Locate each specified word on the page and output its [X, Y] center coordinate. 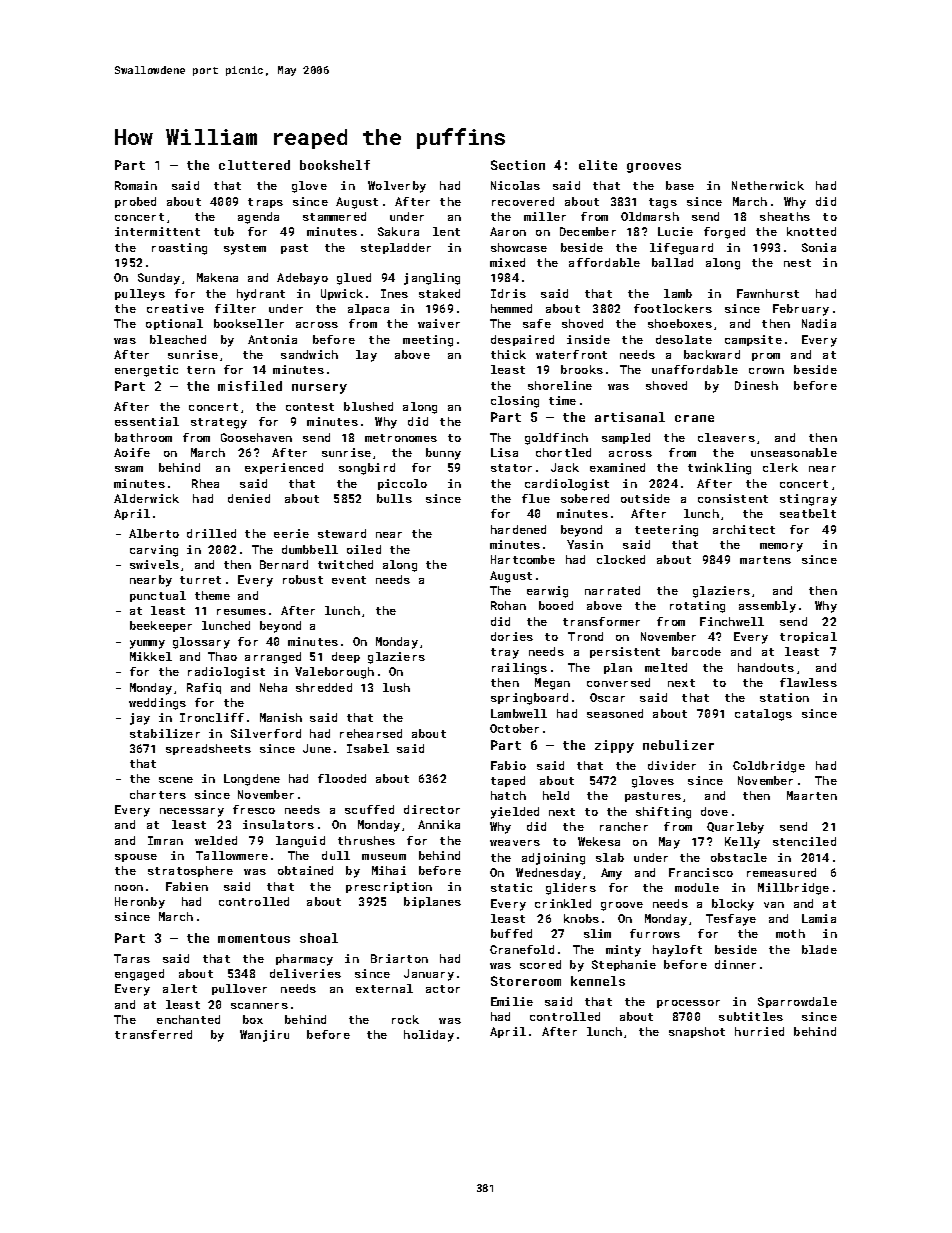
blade [819, 949]
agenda [258, 218]
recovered [523, 201]
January [429, 975]
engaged [139, 975]
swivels [154, 564]
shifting [663, 813]
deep [346, 657]
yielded [515, 813]
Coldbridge [769, 767]
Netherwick [768, 185]
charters [158, 794]
